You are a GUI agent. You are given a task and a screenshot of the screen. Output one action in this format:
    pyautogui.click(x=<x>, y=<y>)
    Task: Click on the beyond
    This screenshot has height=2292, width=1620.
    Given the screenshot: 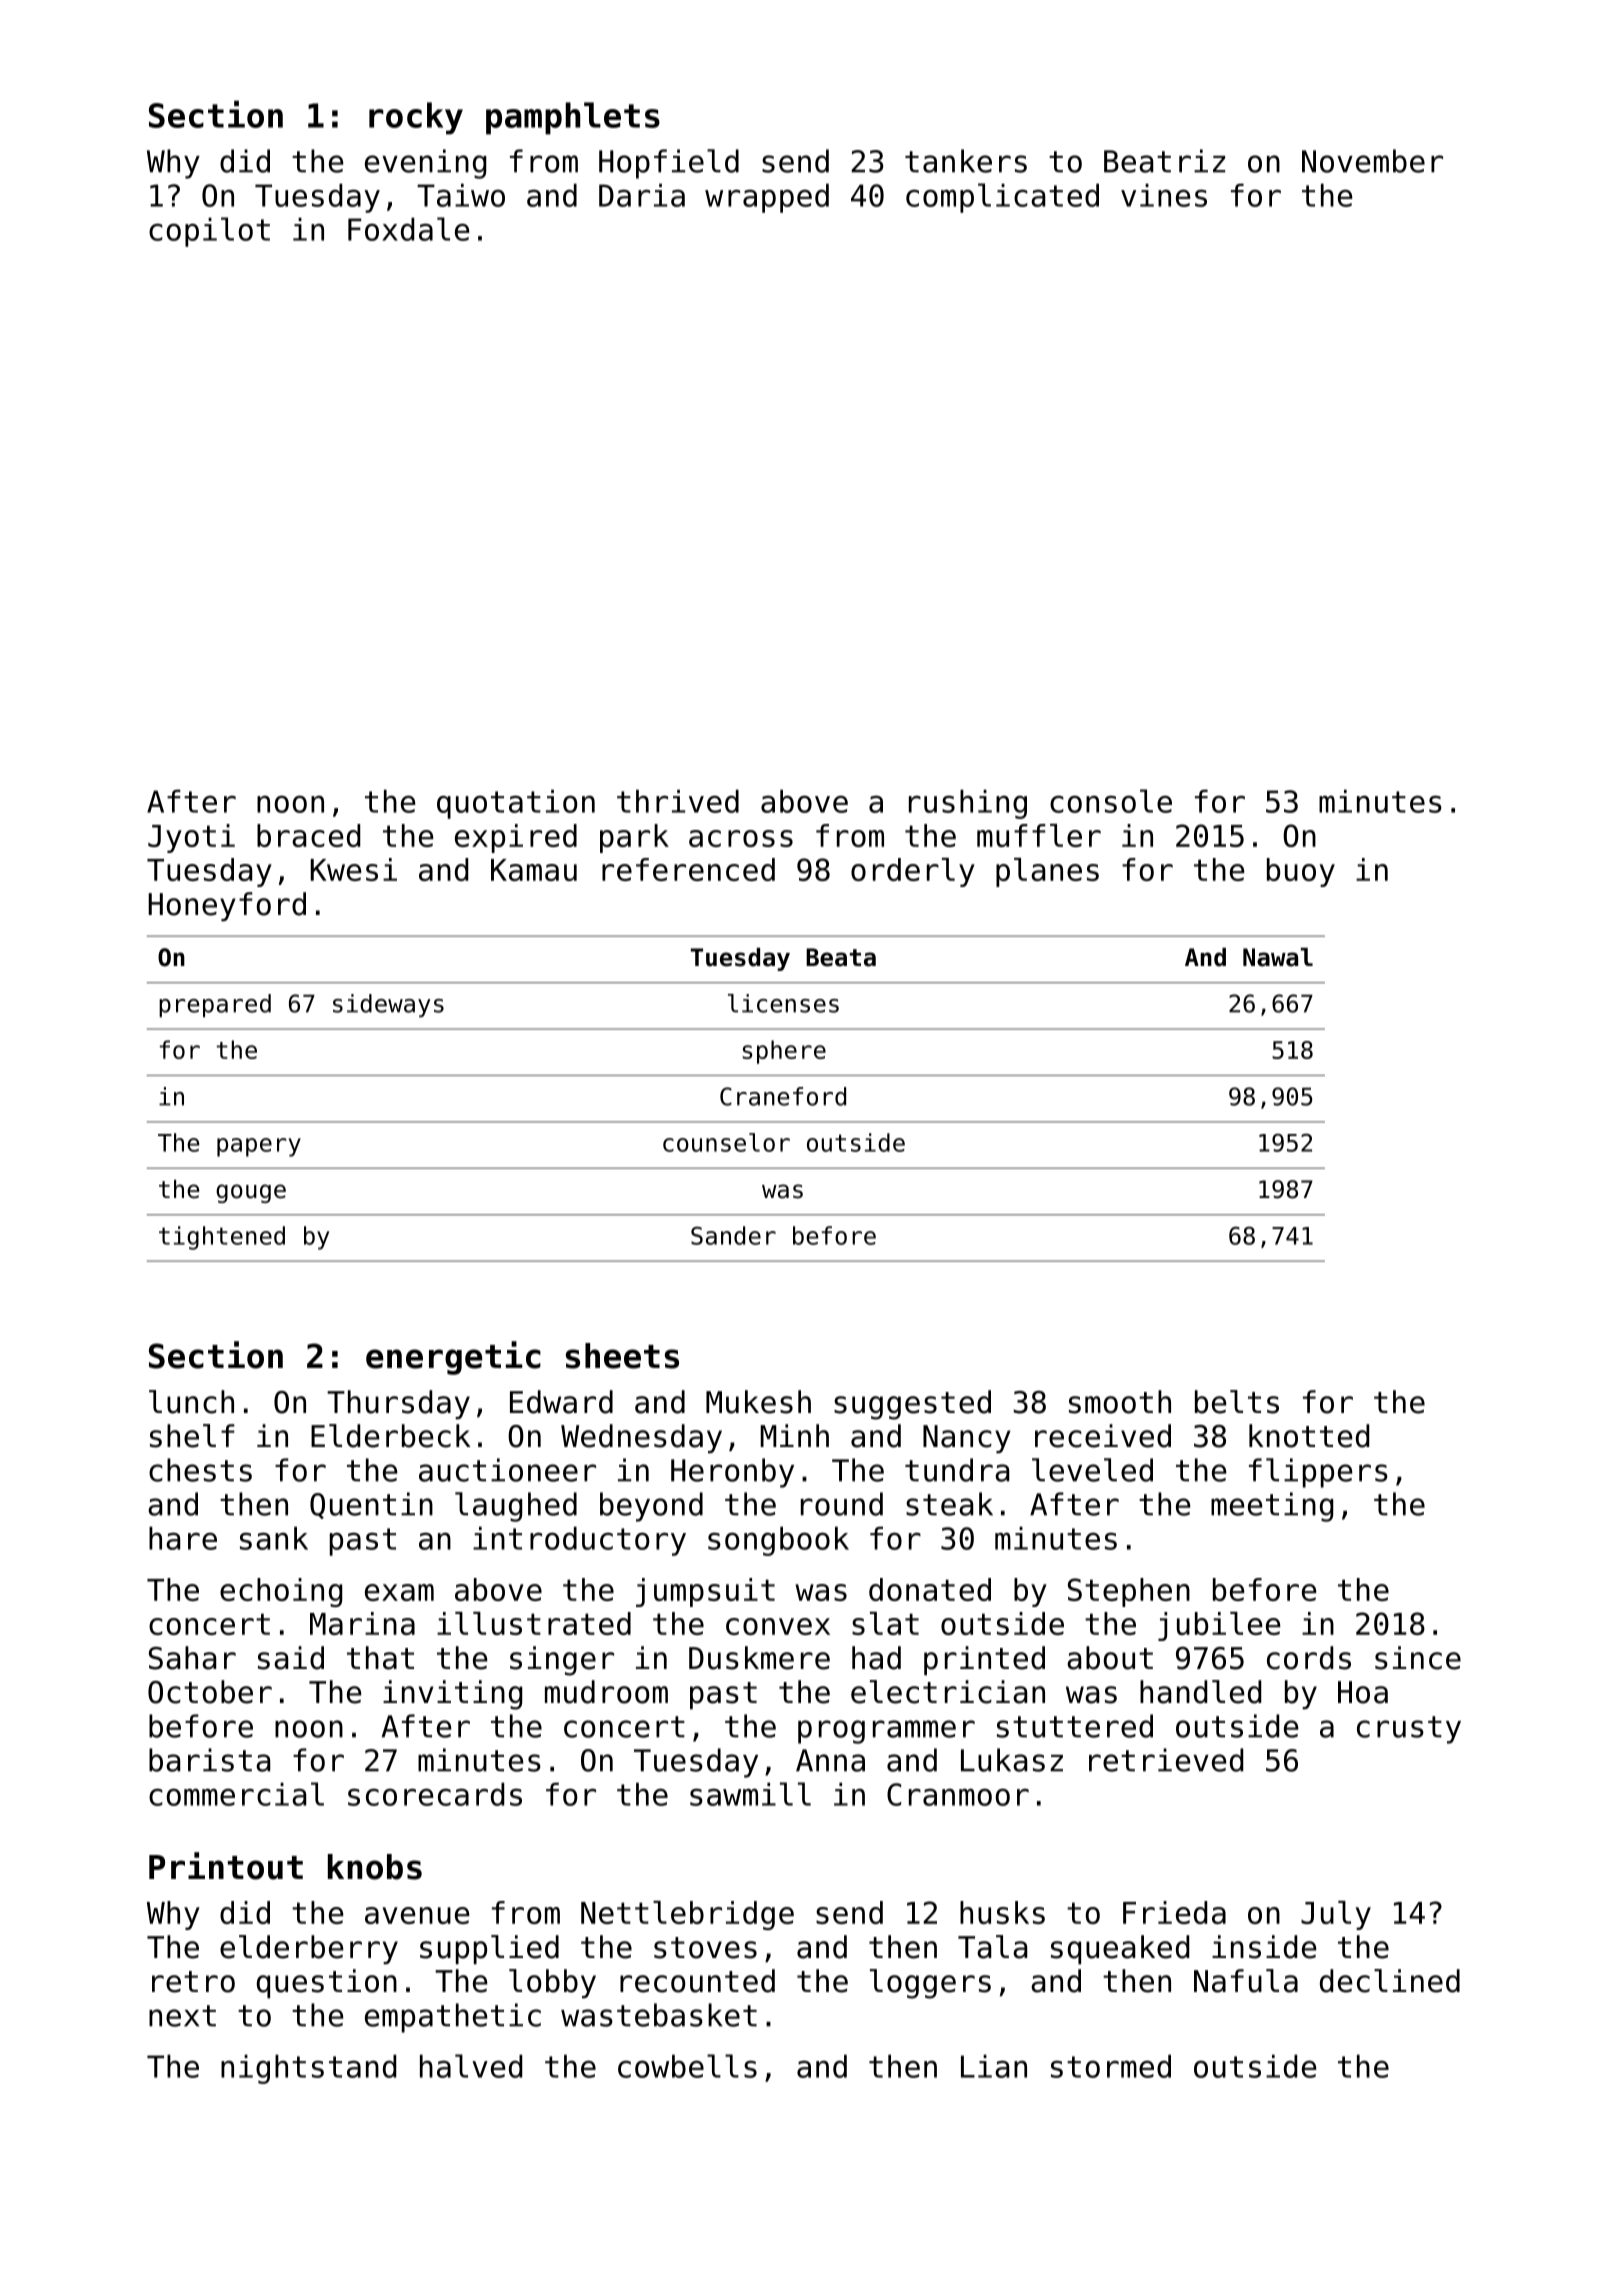 What is the action you would take?
    pyautogui.click(x=651, y=1507)
